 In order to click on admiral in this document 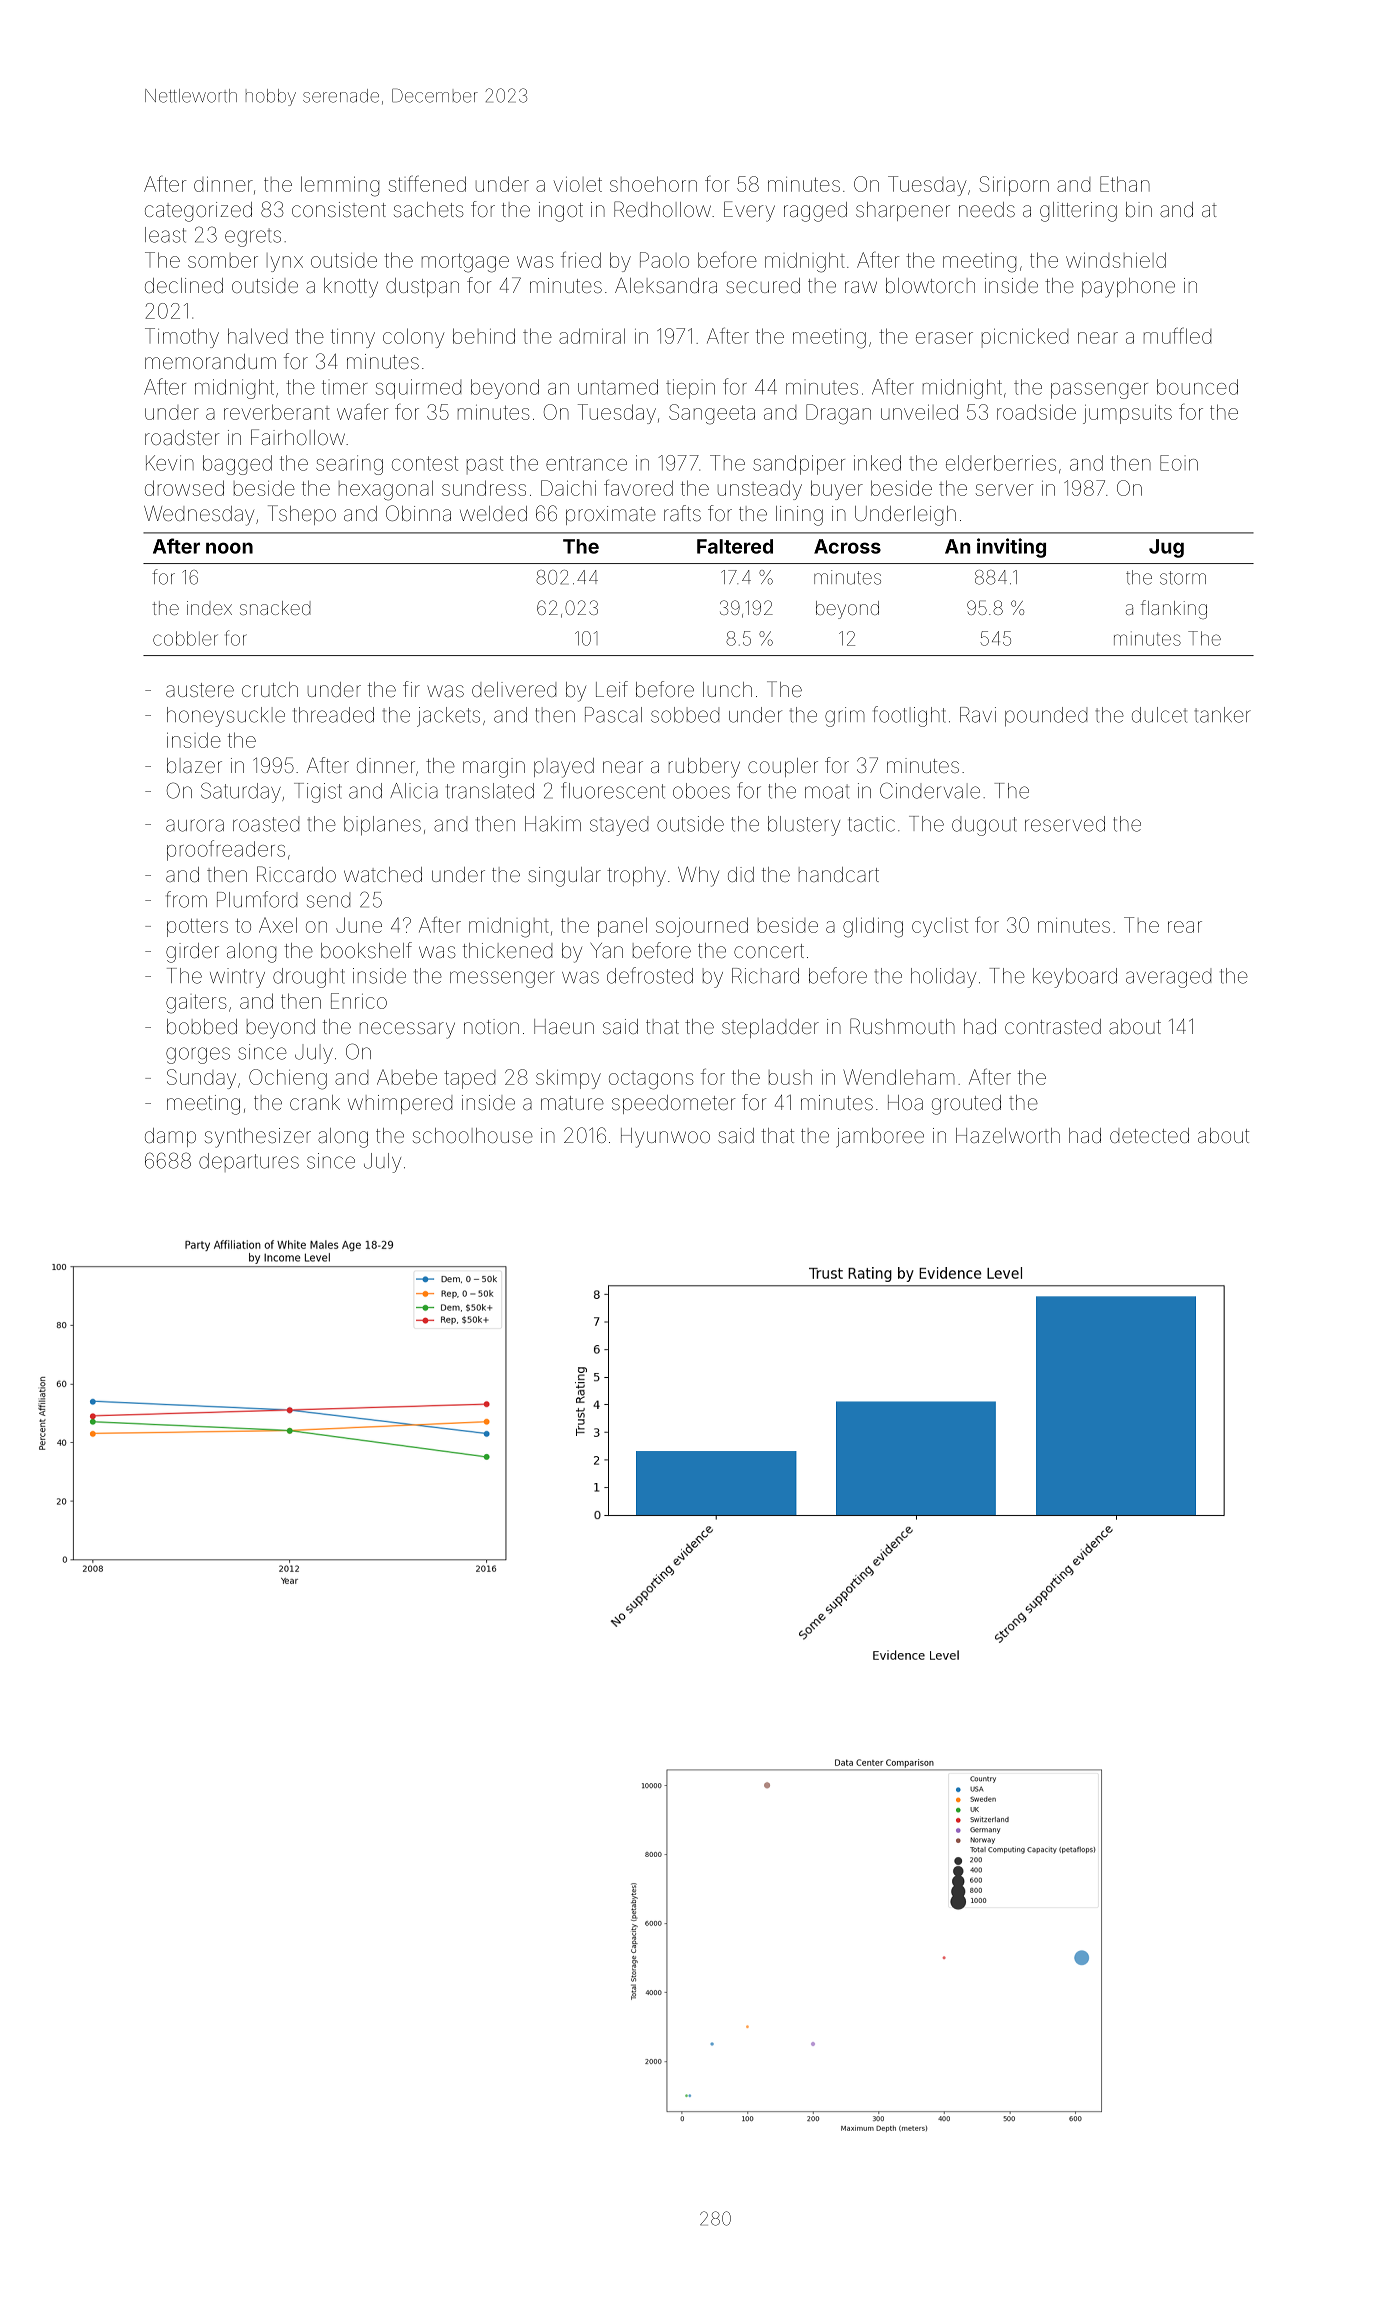, I will do `click(592, 336)`.
